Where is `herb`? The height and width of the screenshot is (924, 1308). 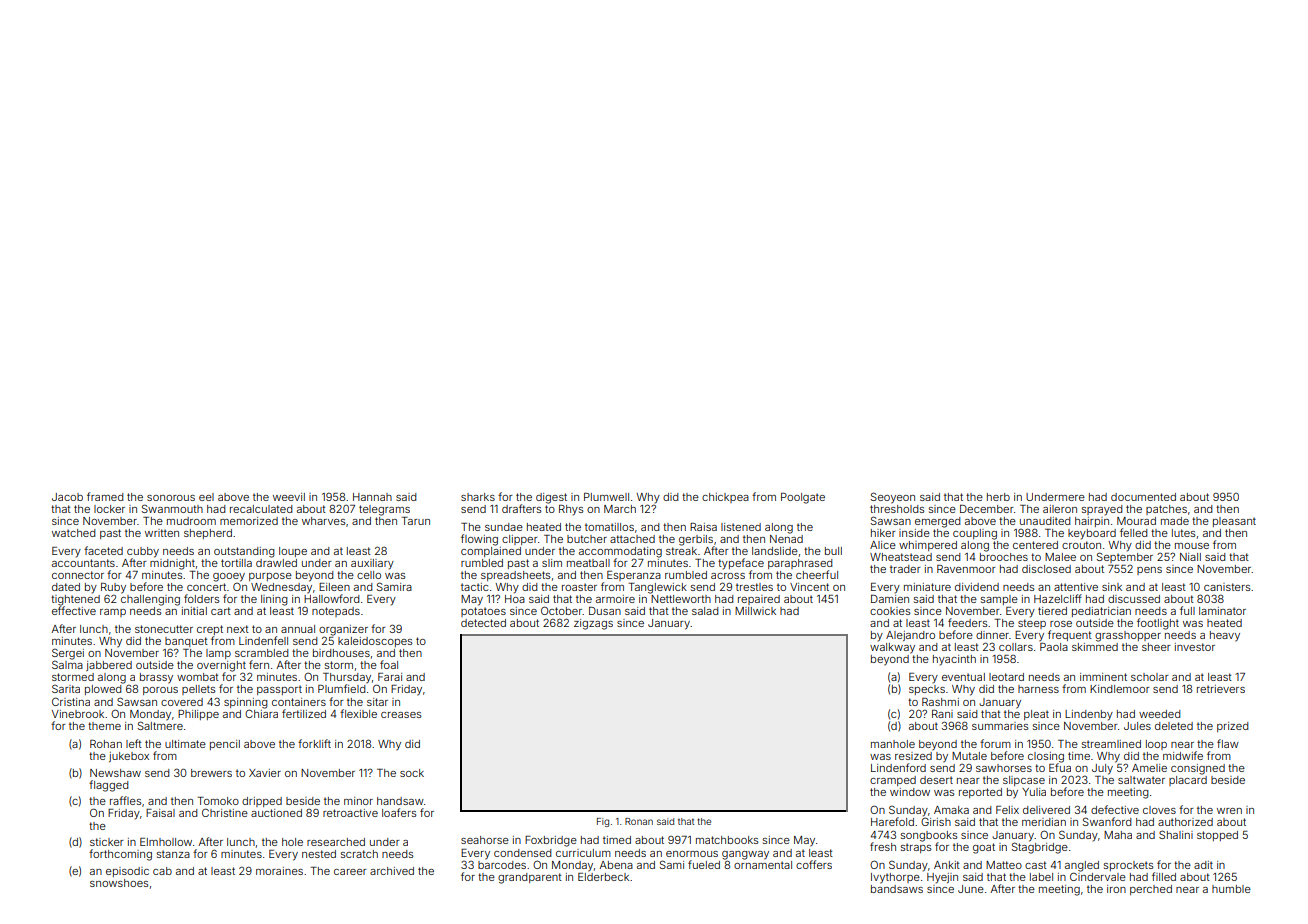
herb is located at coordinates (998, 497).
